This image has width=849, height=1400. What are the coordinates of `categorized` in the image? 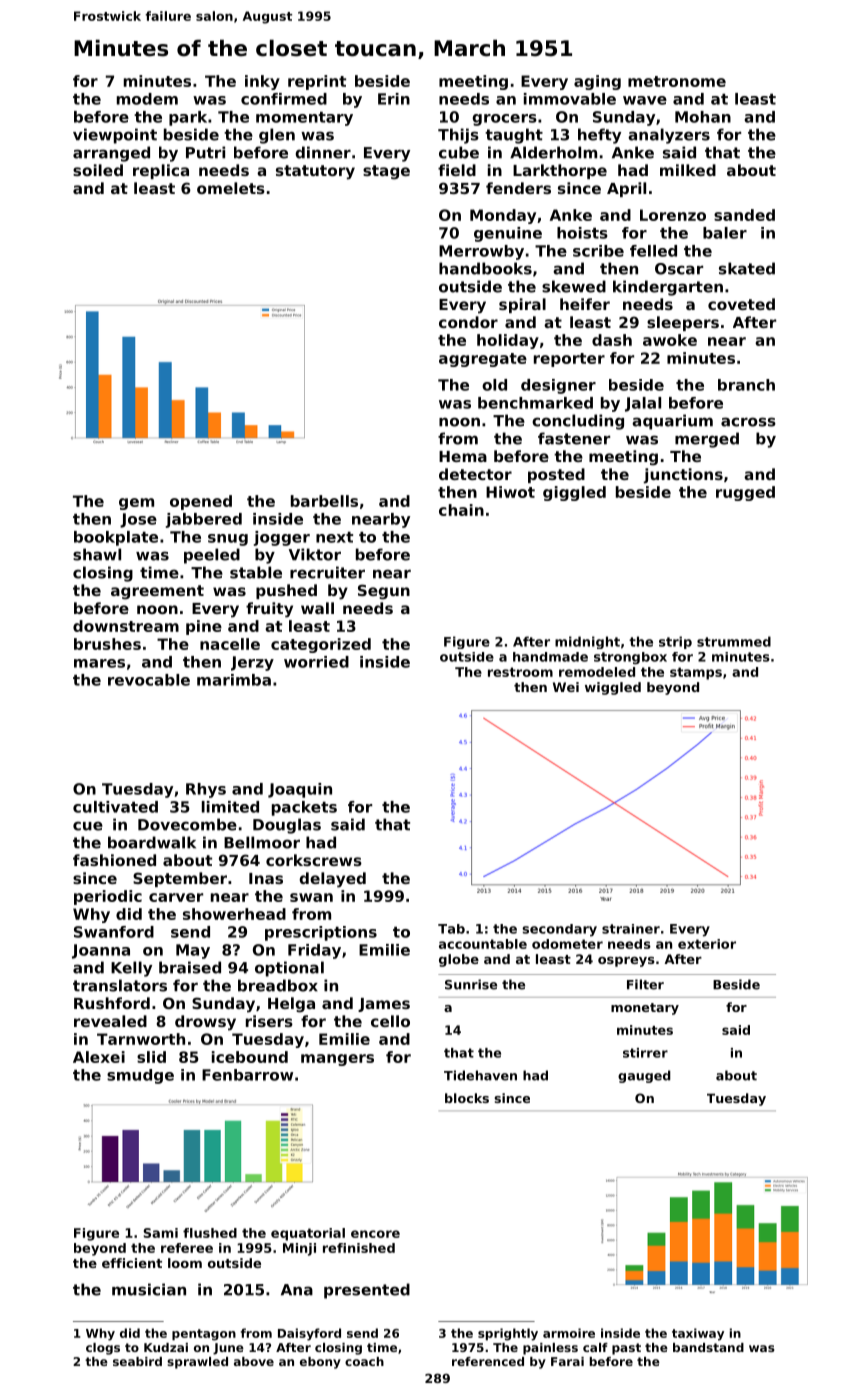 It's located at (321, 645).
